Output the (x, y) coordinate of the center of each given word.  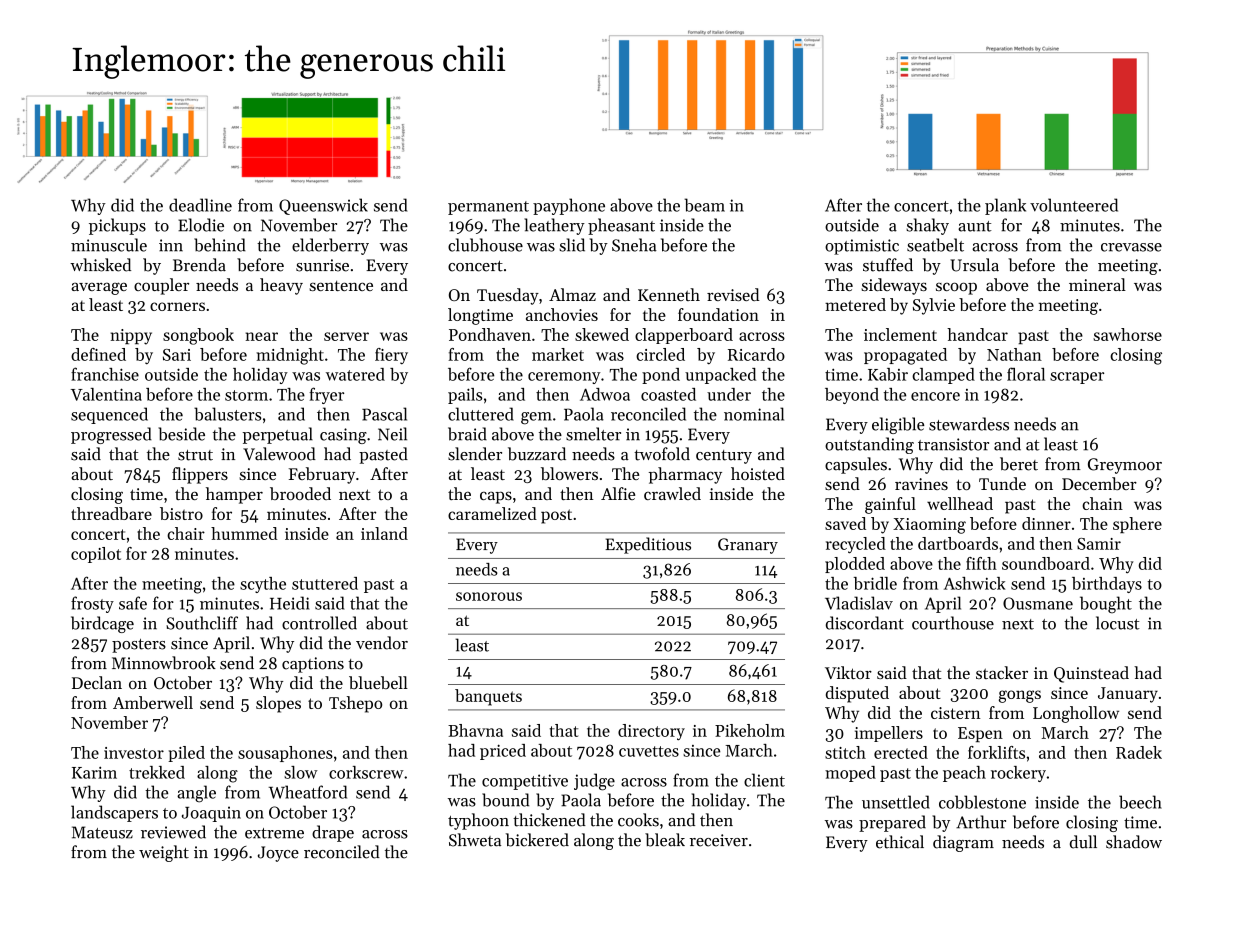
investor (134, 753)
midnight (290, 356)
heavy (281, 286)
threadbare (111, 513)
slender (475, 454)
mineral (1097, 284)
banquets (488, 697)
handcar (977, 334)
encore (935, 396)
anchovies (562, 314)
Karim (94, 772)
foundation (718, 314)
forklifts (996, 752)
